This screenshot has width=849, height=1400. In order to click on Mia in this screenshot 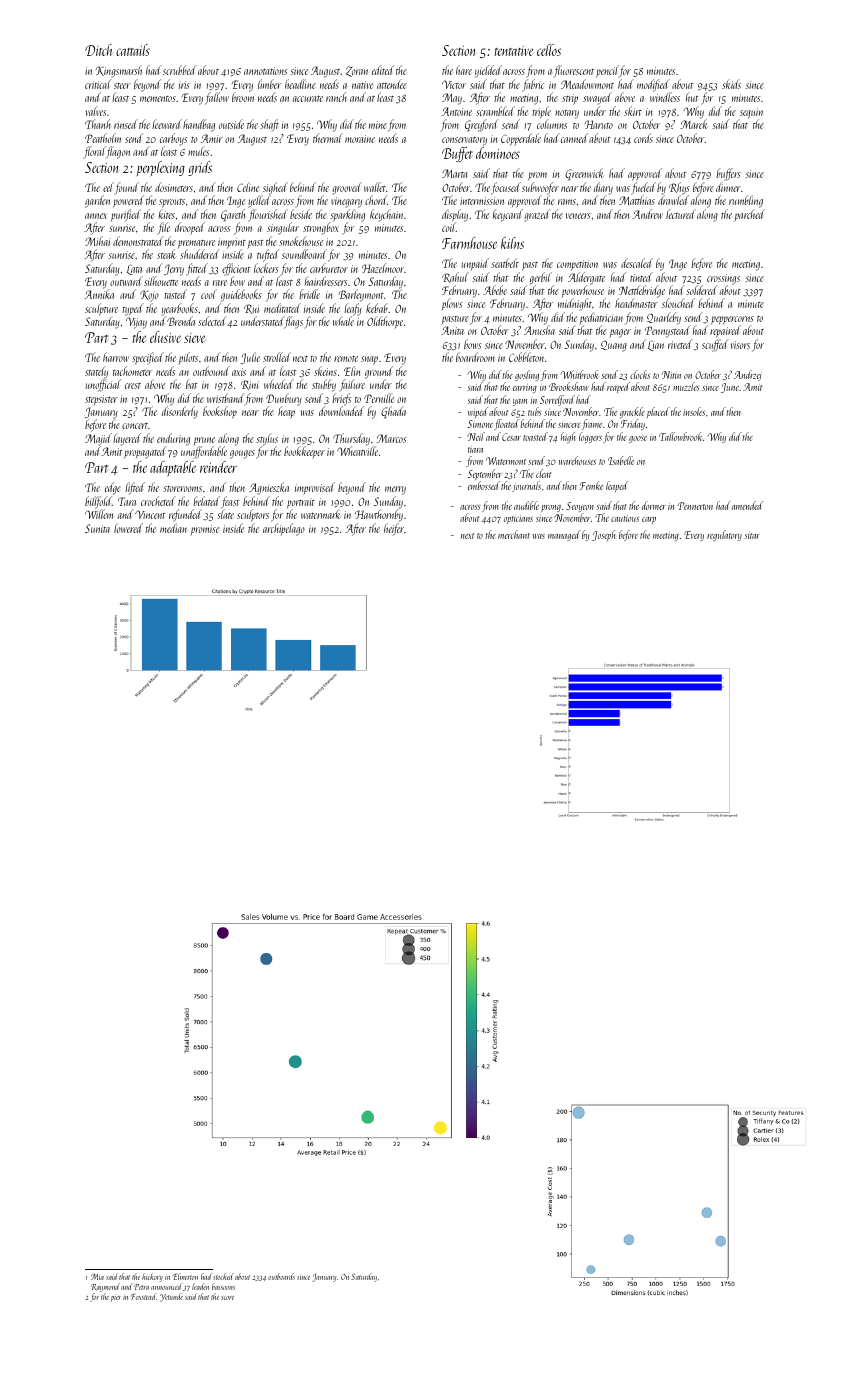, I will do `click(97, 1277)`.
